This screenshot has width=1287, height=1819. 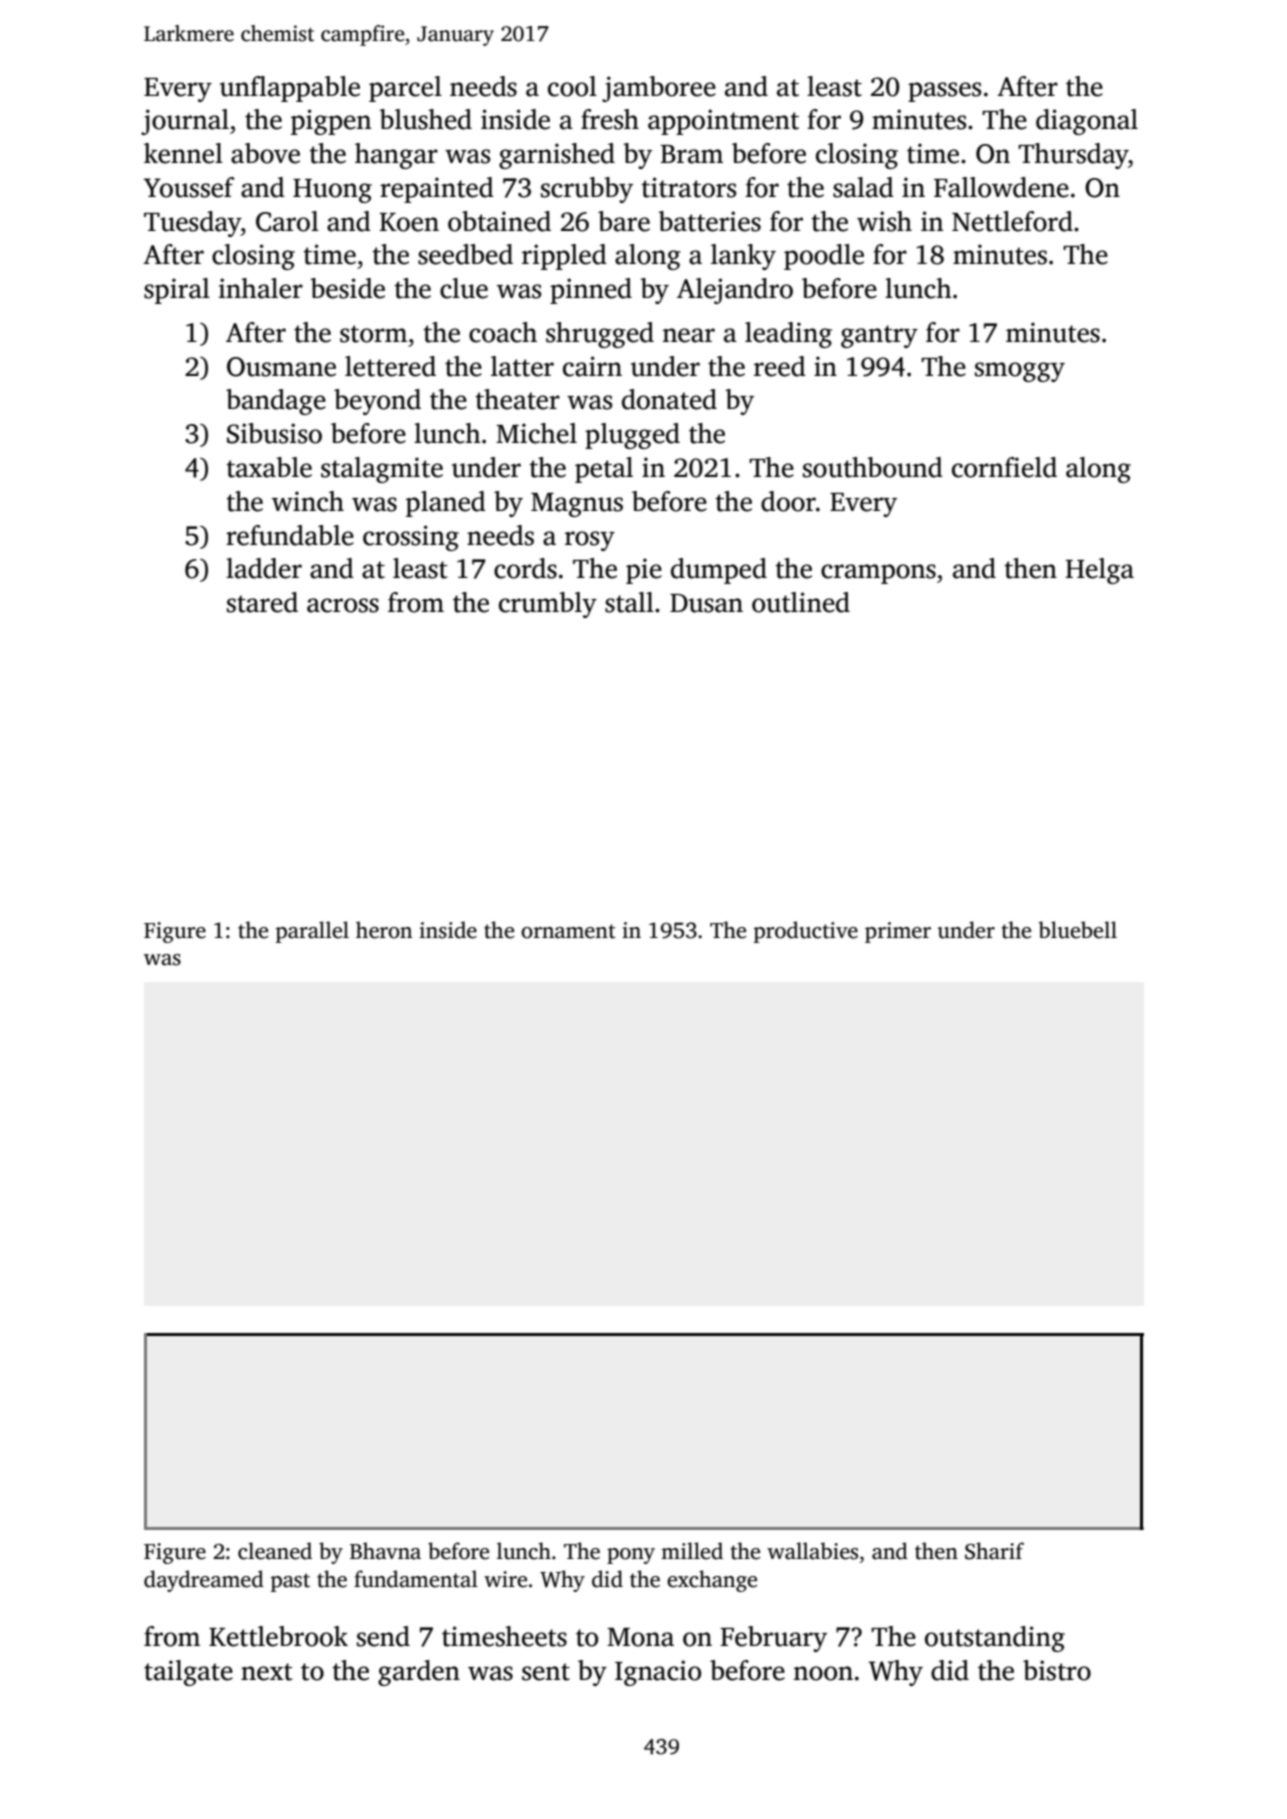 I want to click on southbound, so click(x=873, y=467).
